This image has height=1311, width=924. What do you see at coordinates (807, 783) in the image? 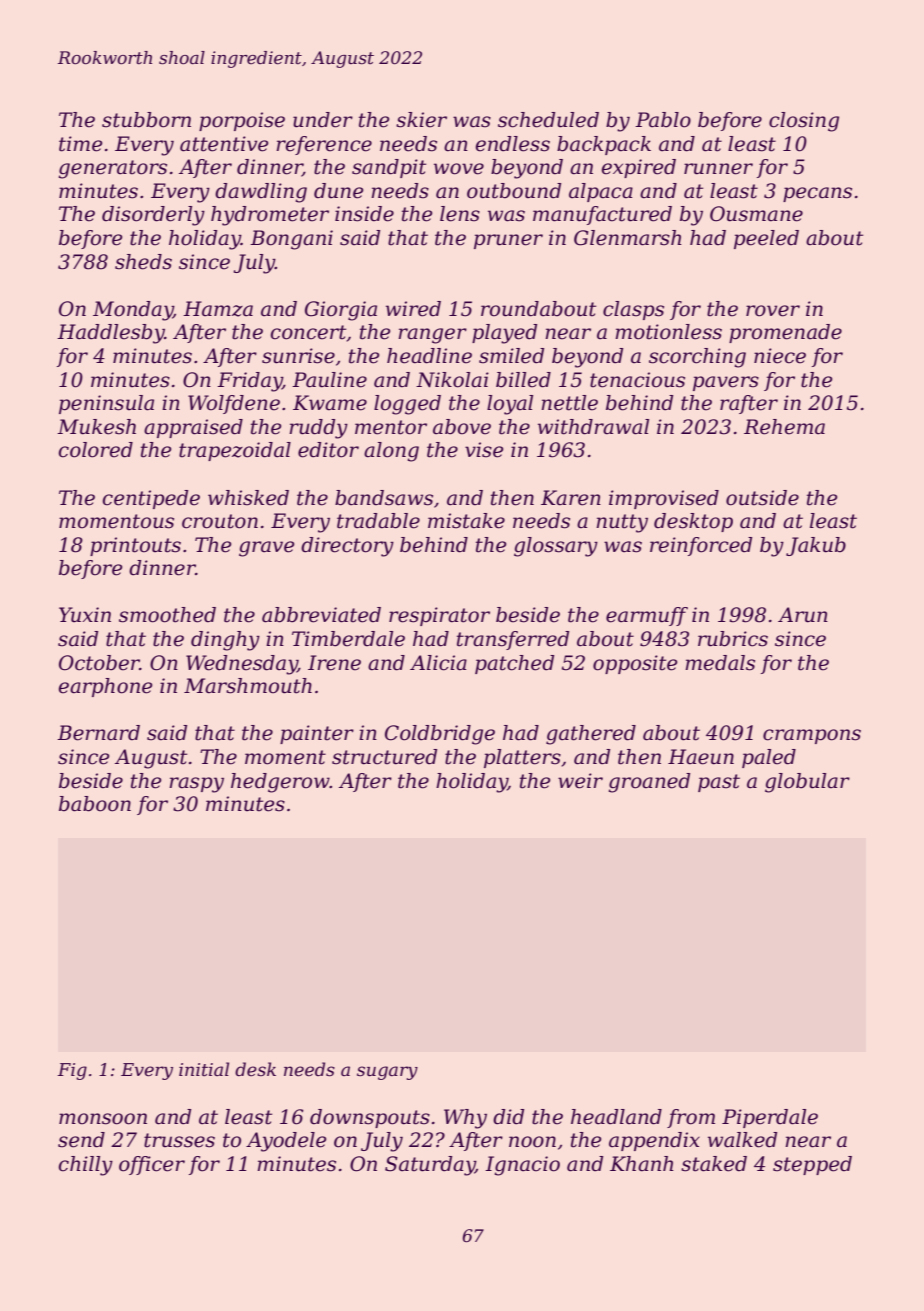
I see `globular` at bounding box center [807, 783].
